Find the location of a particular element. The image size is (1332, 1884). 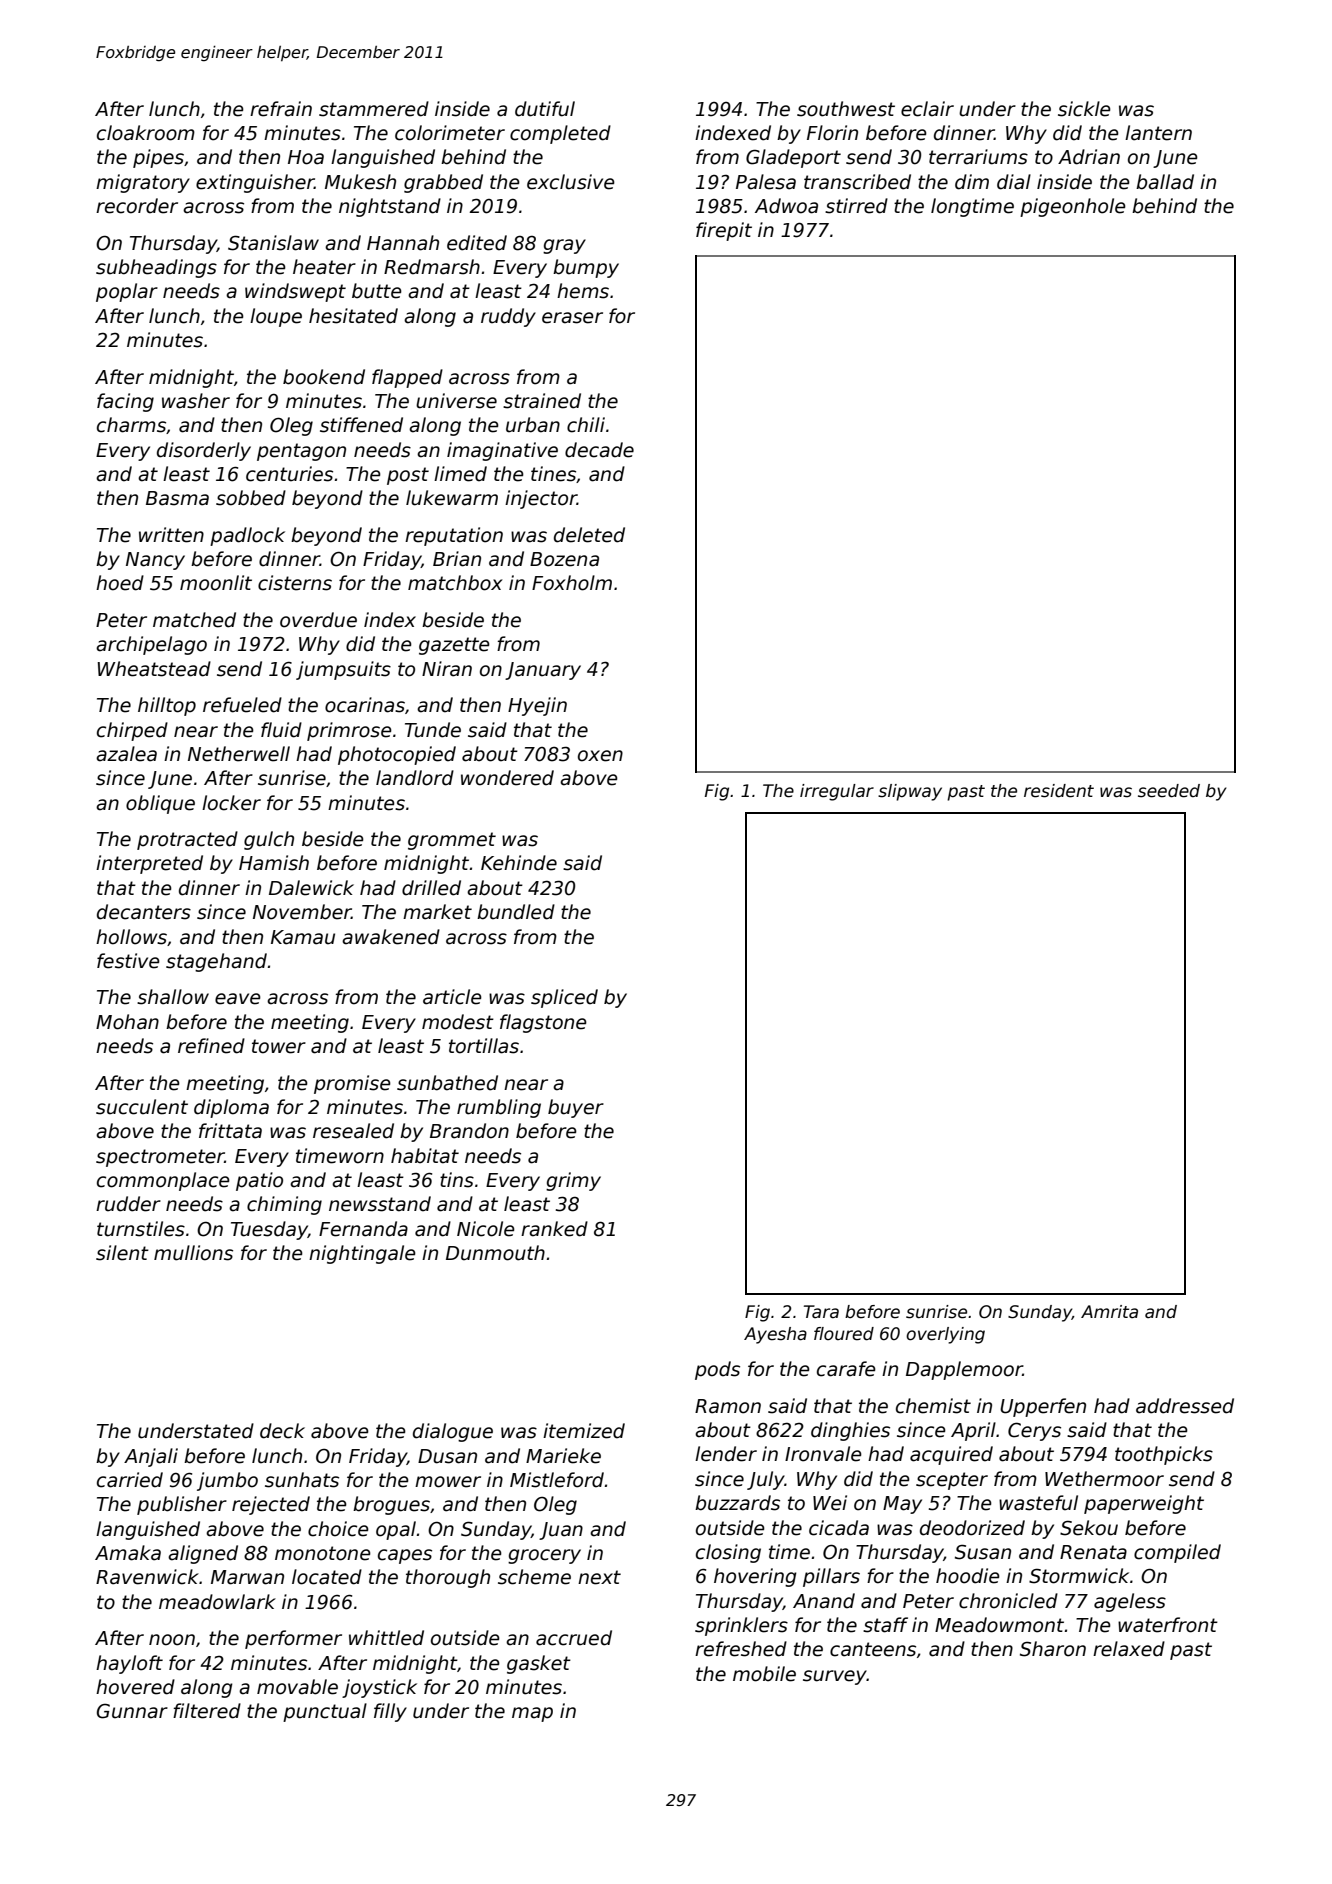

reputation is located at coordinates (454, 536).
